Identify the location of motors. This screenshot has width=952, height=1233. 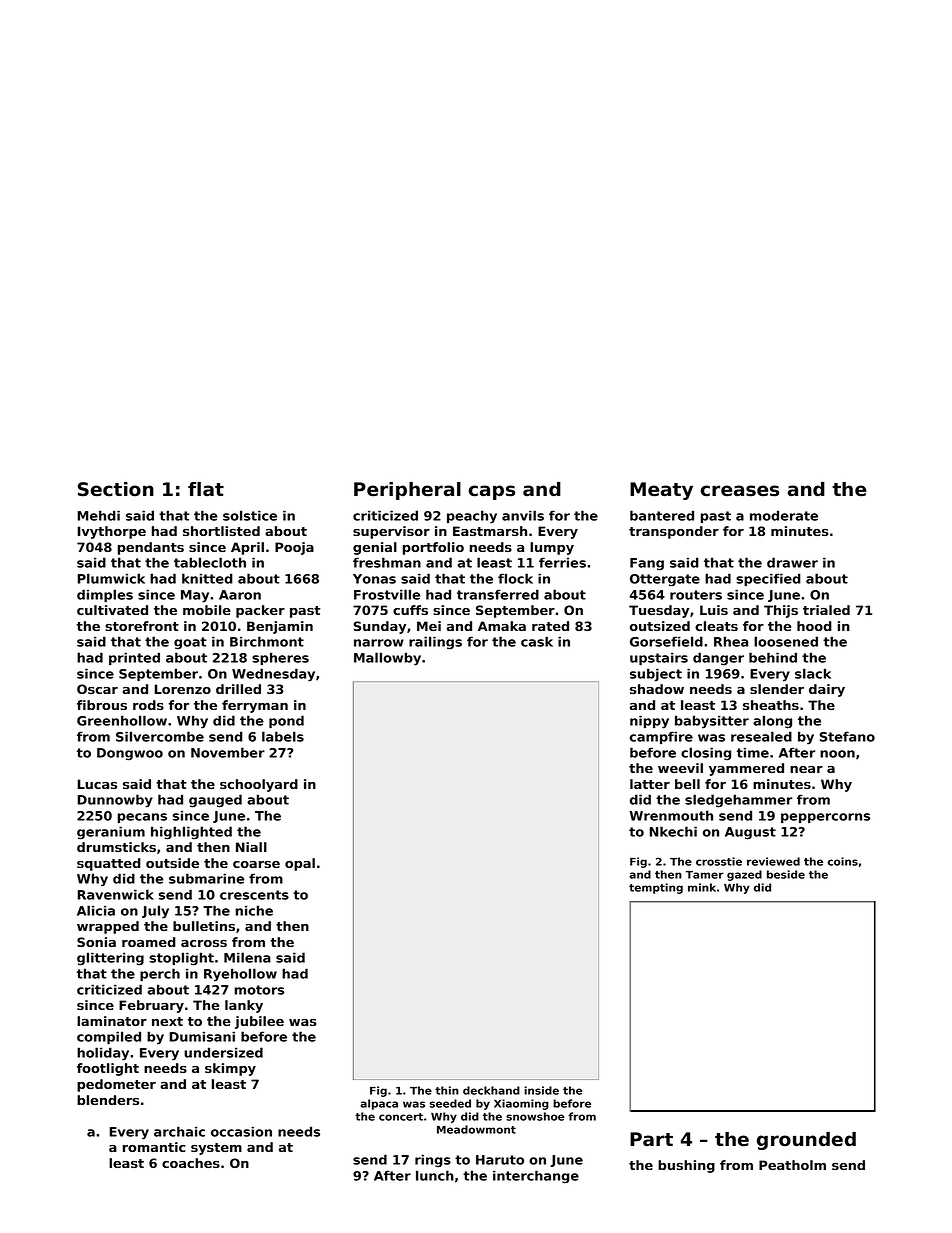
(259, 990).
